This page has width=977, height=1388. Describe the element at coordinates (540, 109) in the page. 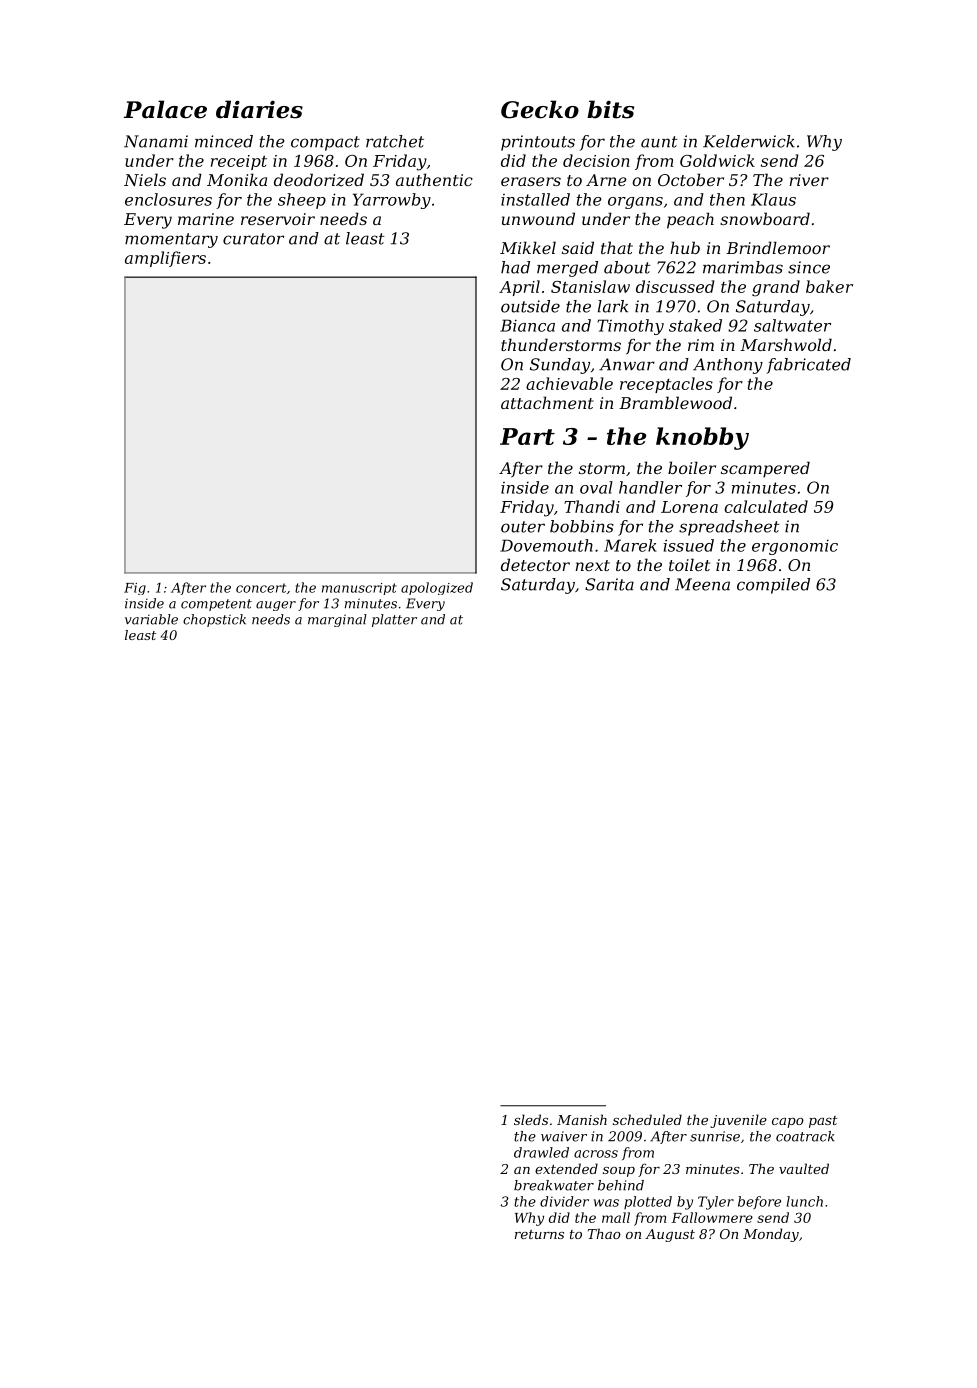

I see `Gecko` at that location.
